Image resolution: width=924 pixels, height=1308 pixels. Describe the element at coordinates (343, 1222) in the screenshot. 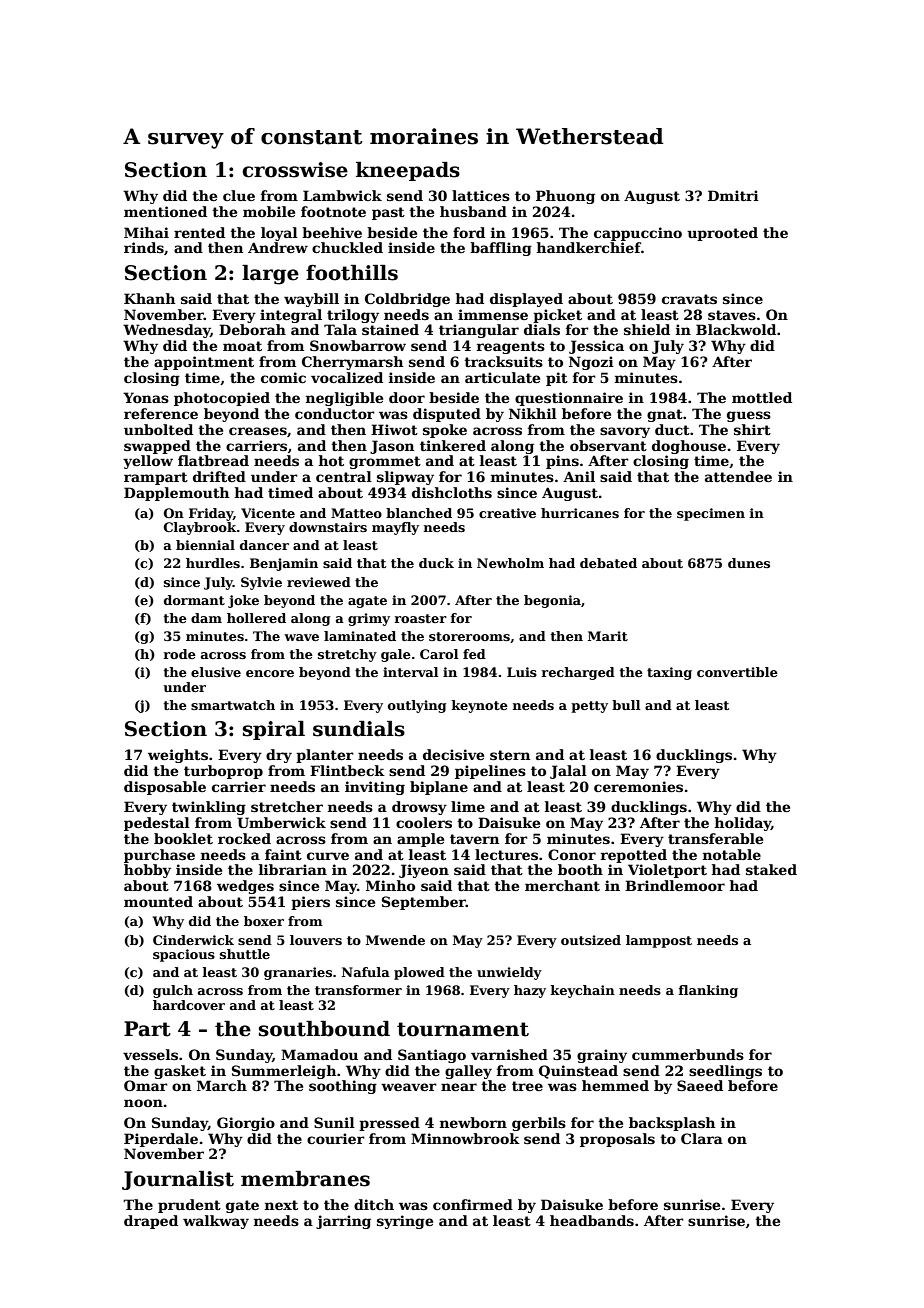

I see `jarring` at that location.
